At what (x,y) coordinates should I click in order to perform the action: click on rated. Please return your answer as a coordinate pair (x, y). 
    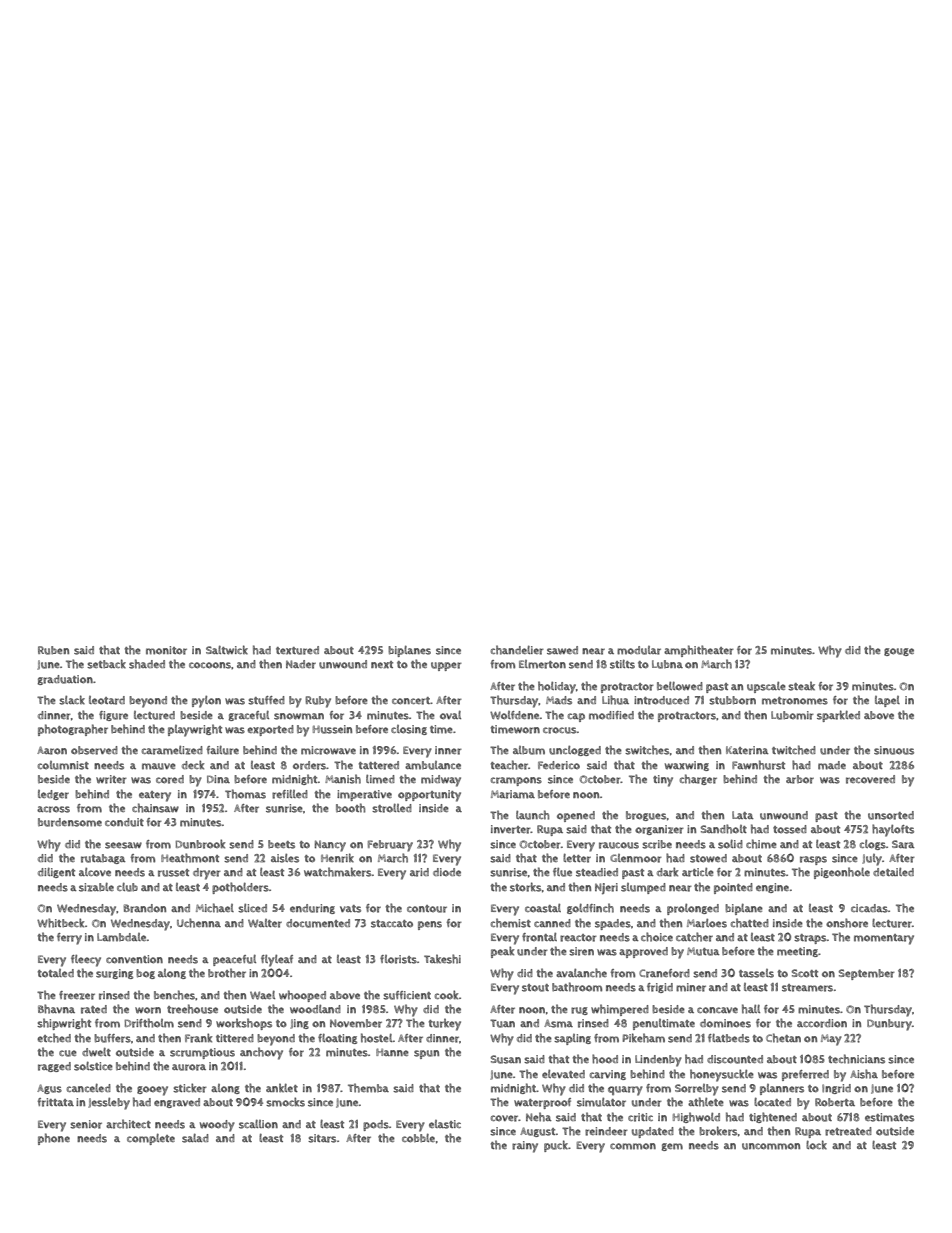
    Looking at the image, I should click on (94, 1009).
